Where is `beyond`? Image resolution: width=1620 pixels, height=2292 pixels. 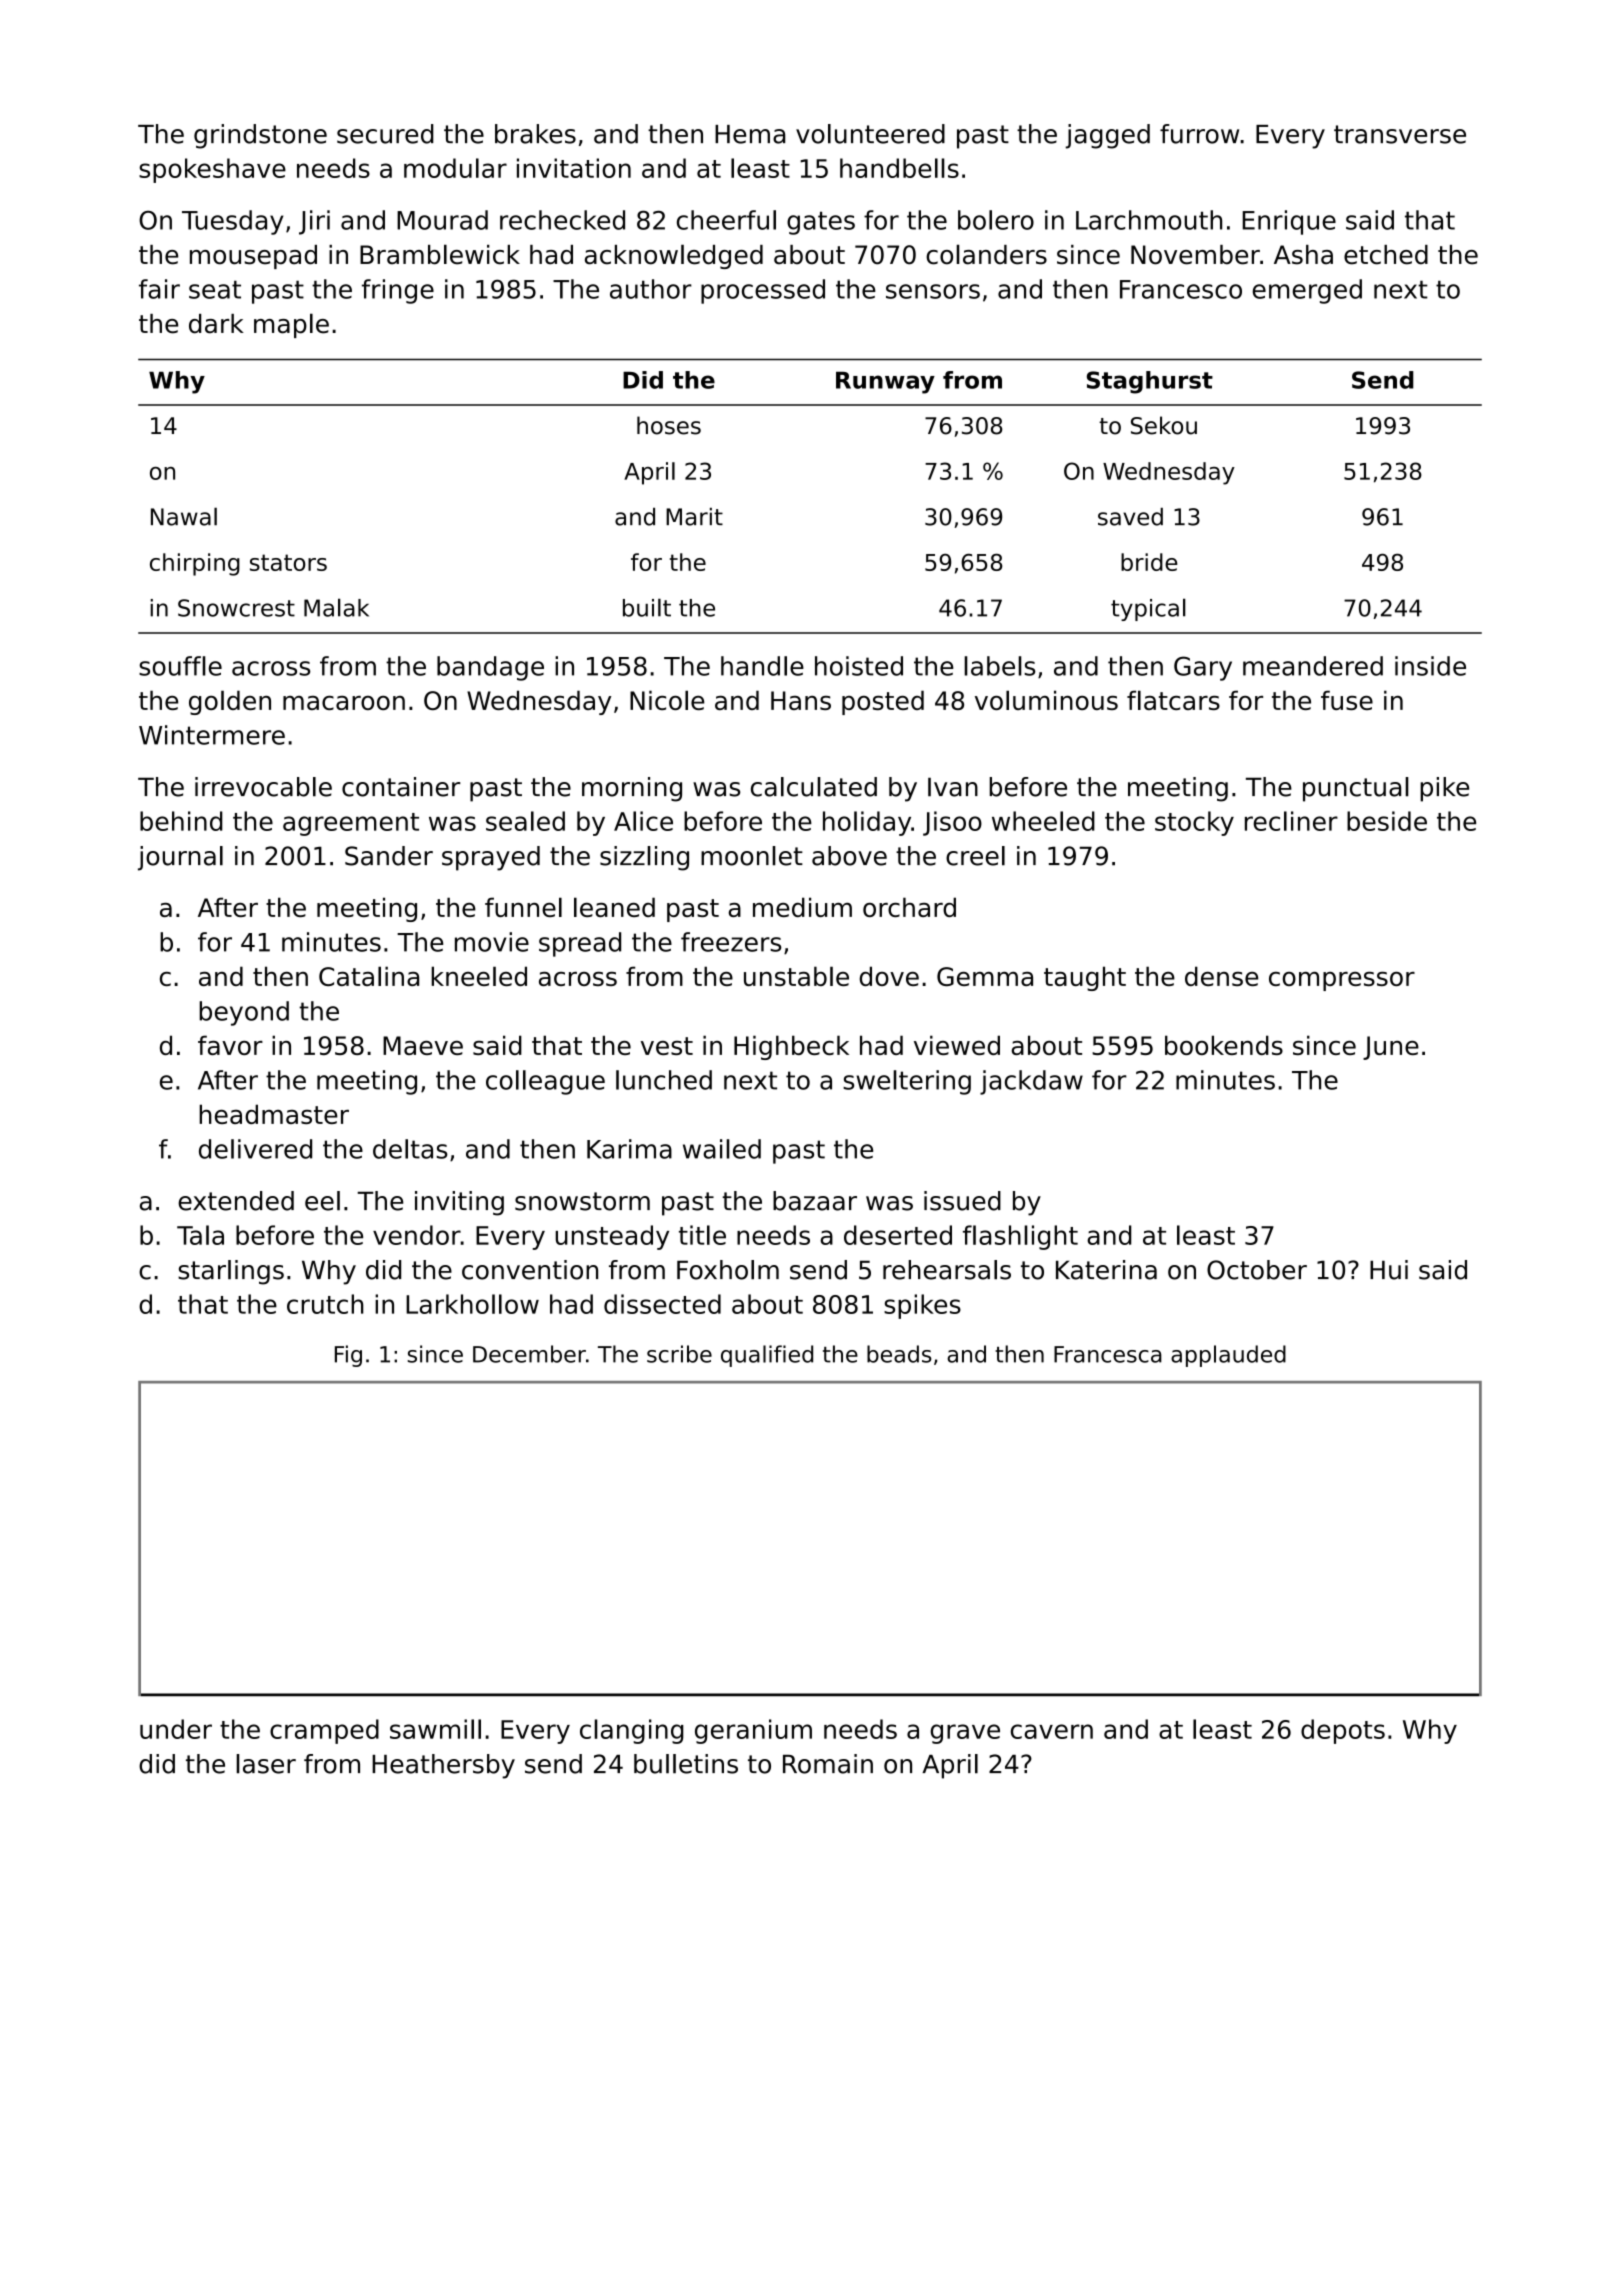 beyond is located at coordinates (244, 1013).
